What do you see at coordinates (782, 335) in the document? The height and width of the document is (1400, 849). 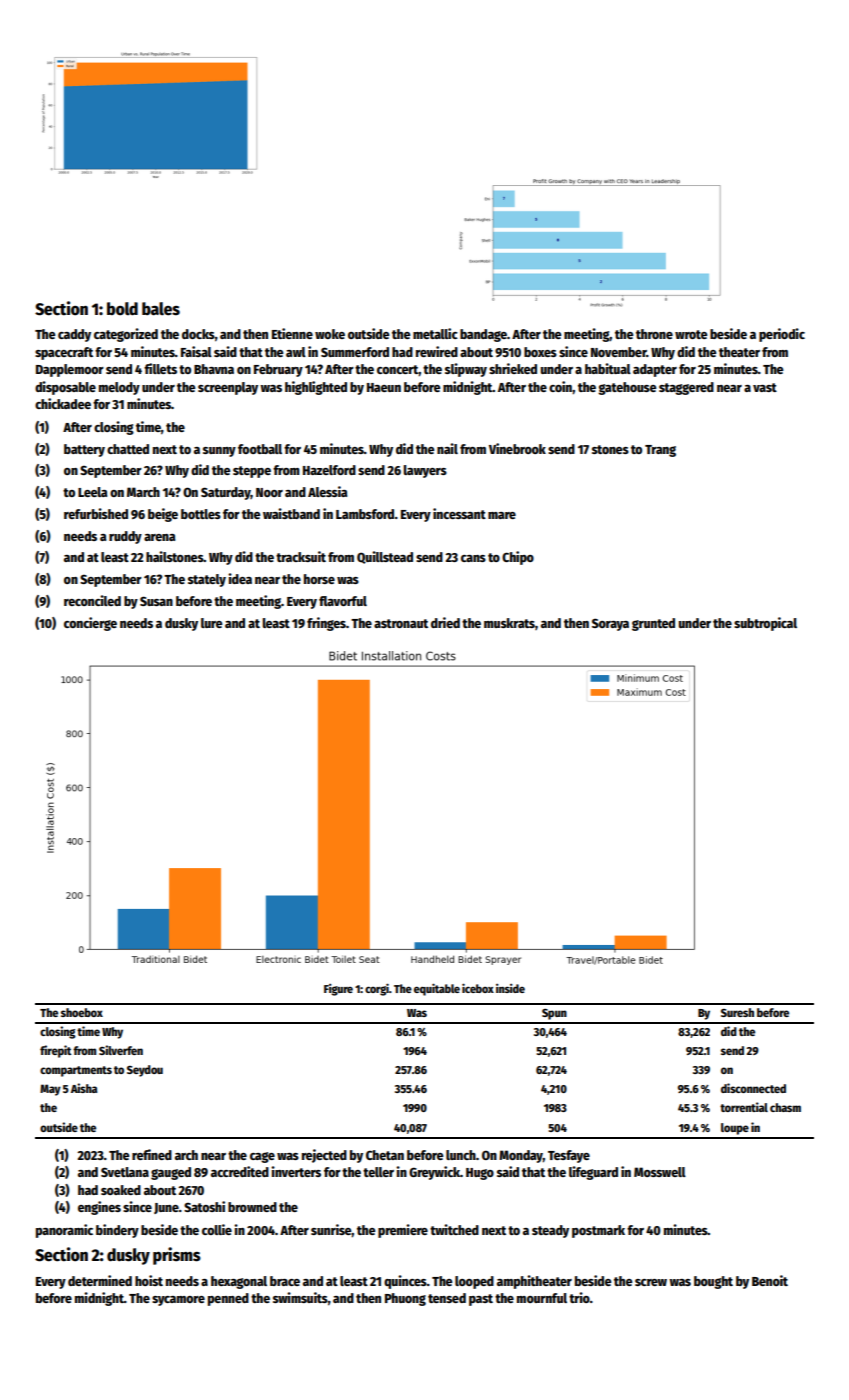 I see `periodic` at bounding box center [782, 335].
